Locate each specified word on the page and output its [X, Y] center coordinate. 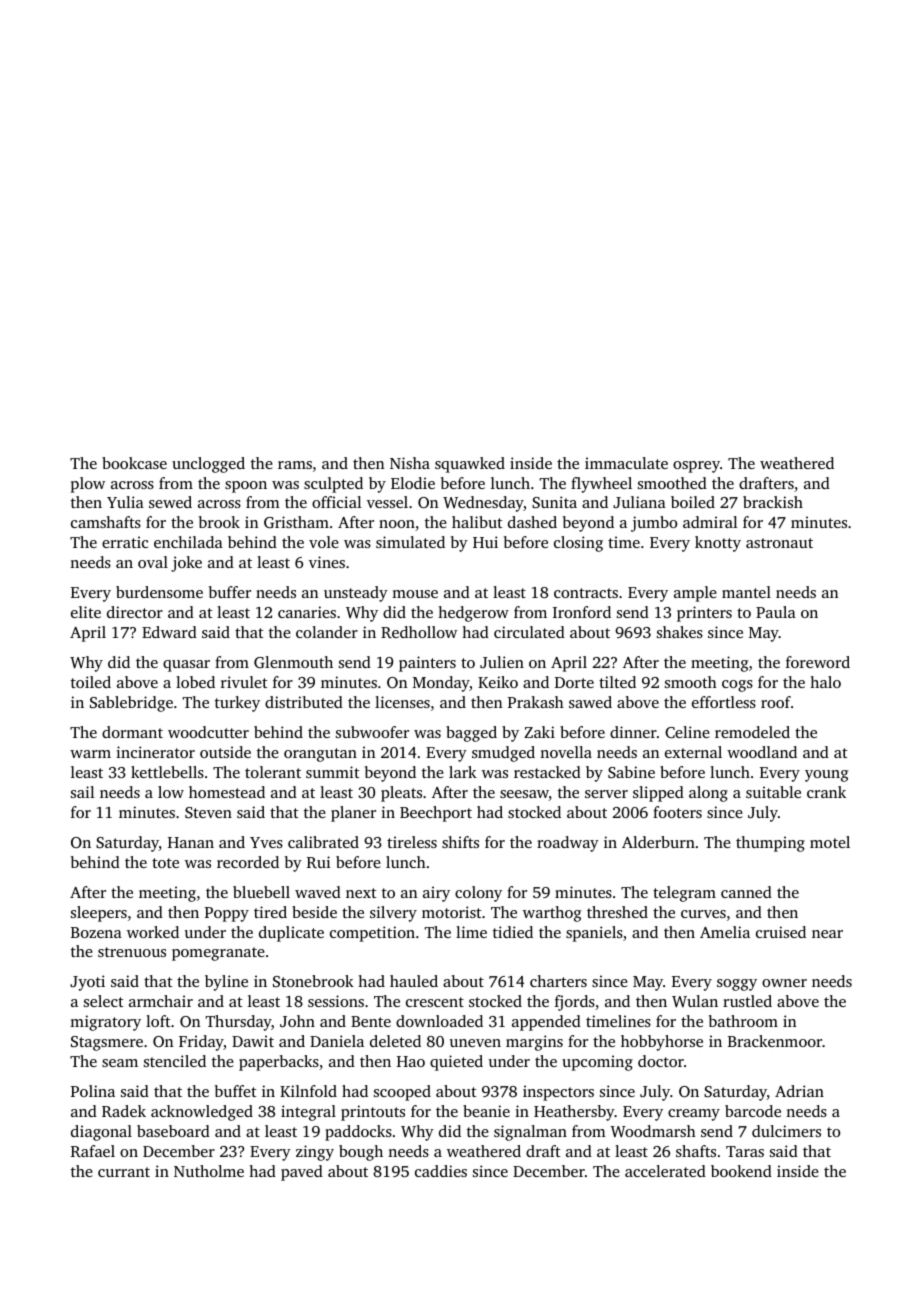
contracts [586, 593]
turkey [237, 704]
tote [165, 863]
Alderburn [658, 842]
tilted [617, 682]
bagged [471, 734]
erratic [125, 542]
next [361, 893]
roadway [568, 844]
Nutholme [209, 1171]
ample [695, 594]
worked [153, 932]
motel [830, 842]
